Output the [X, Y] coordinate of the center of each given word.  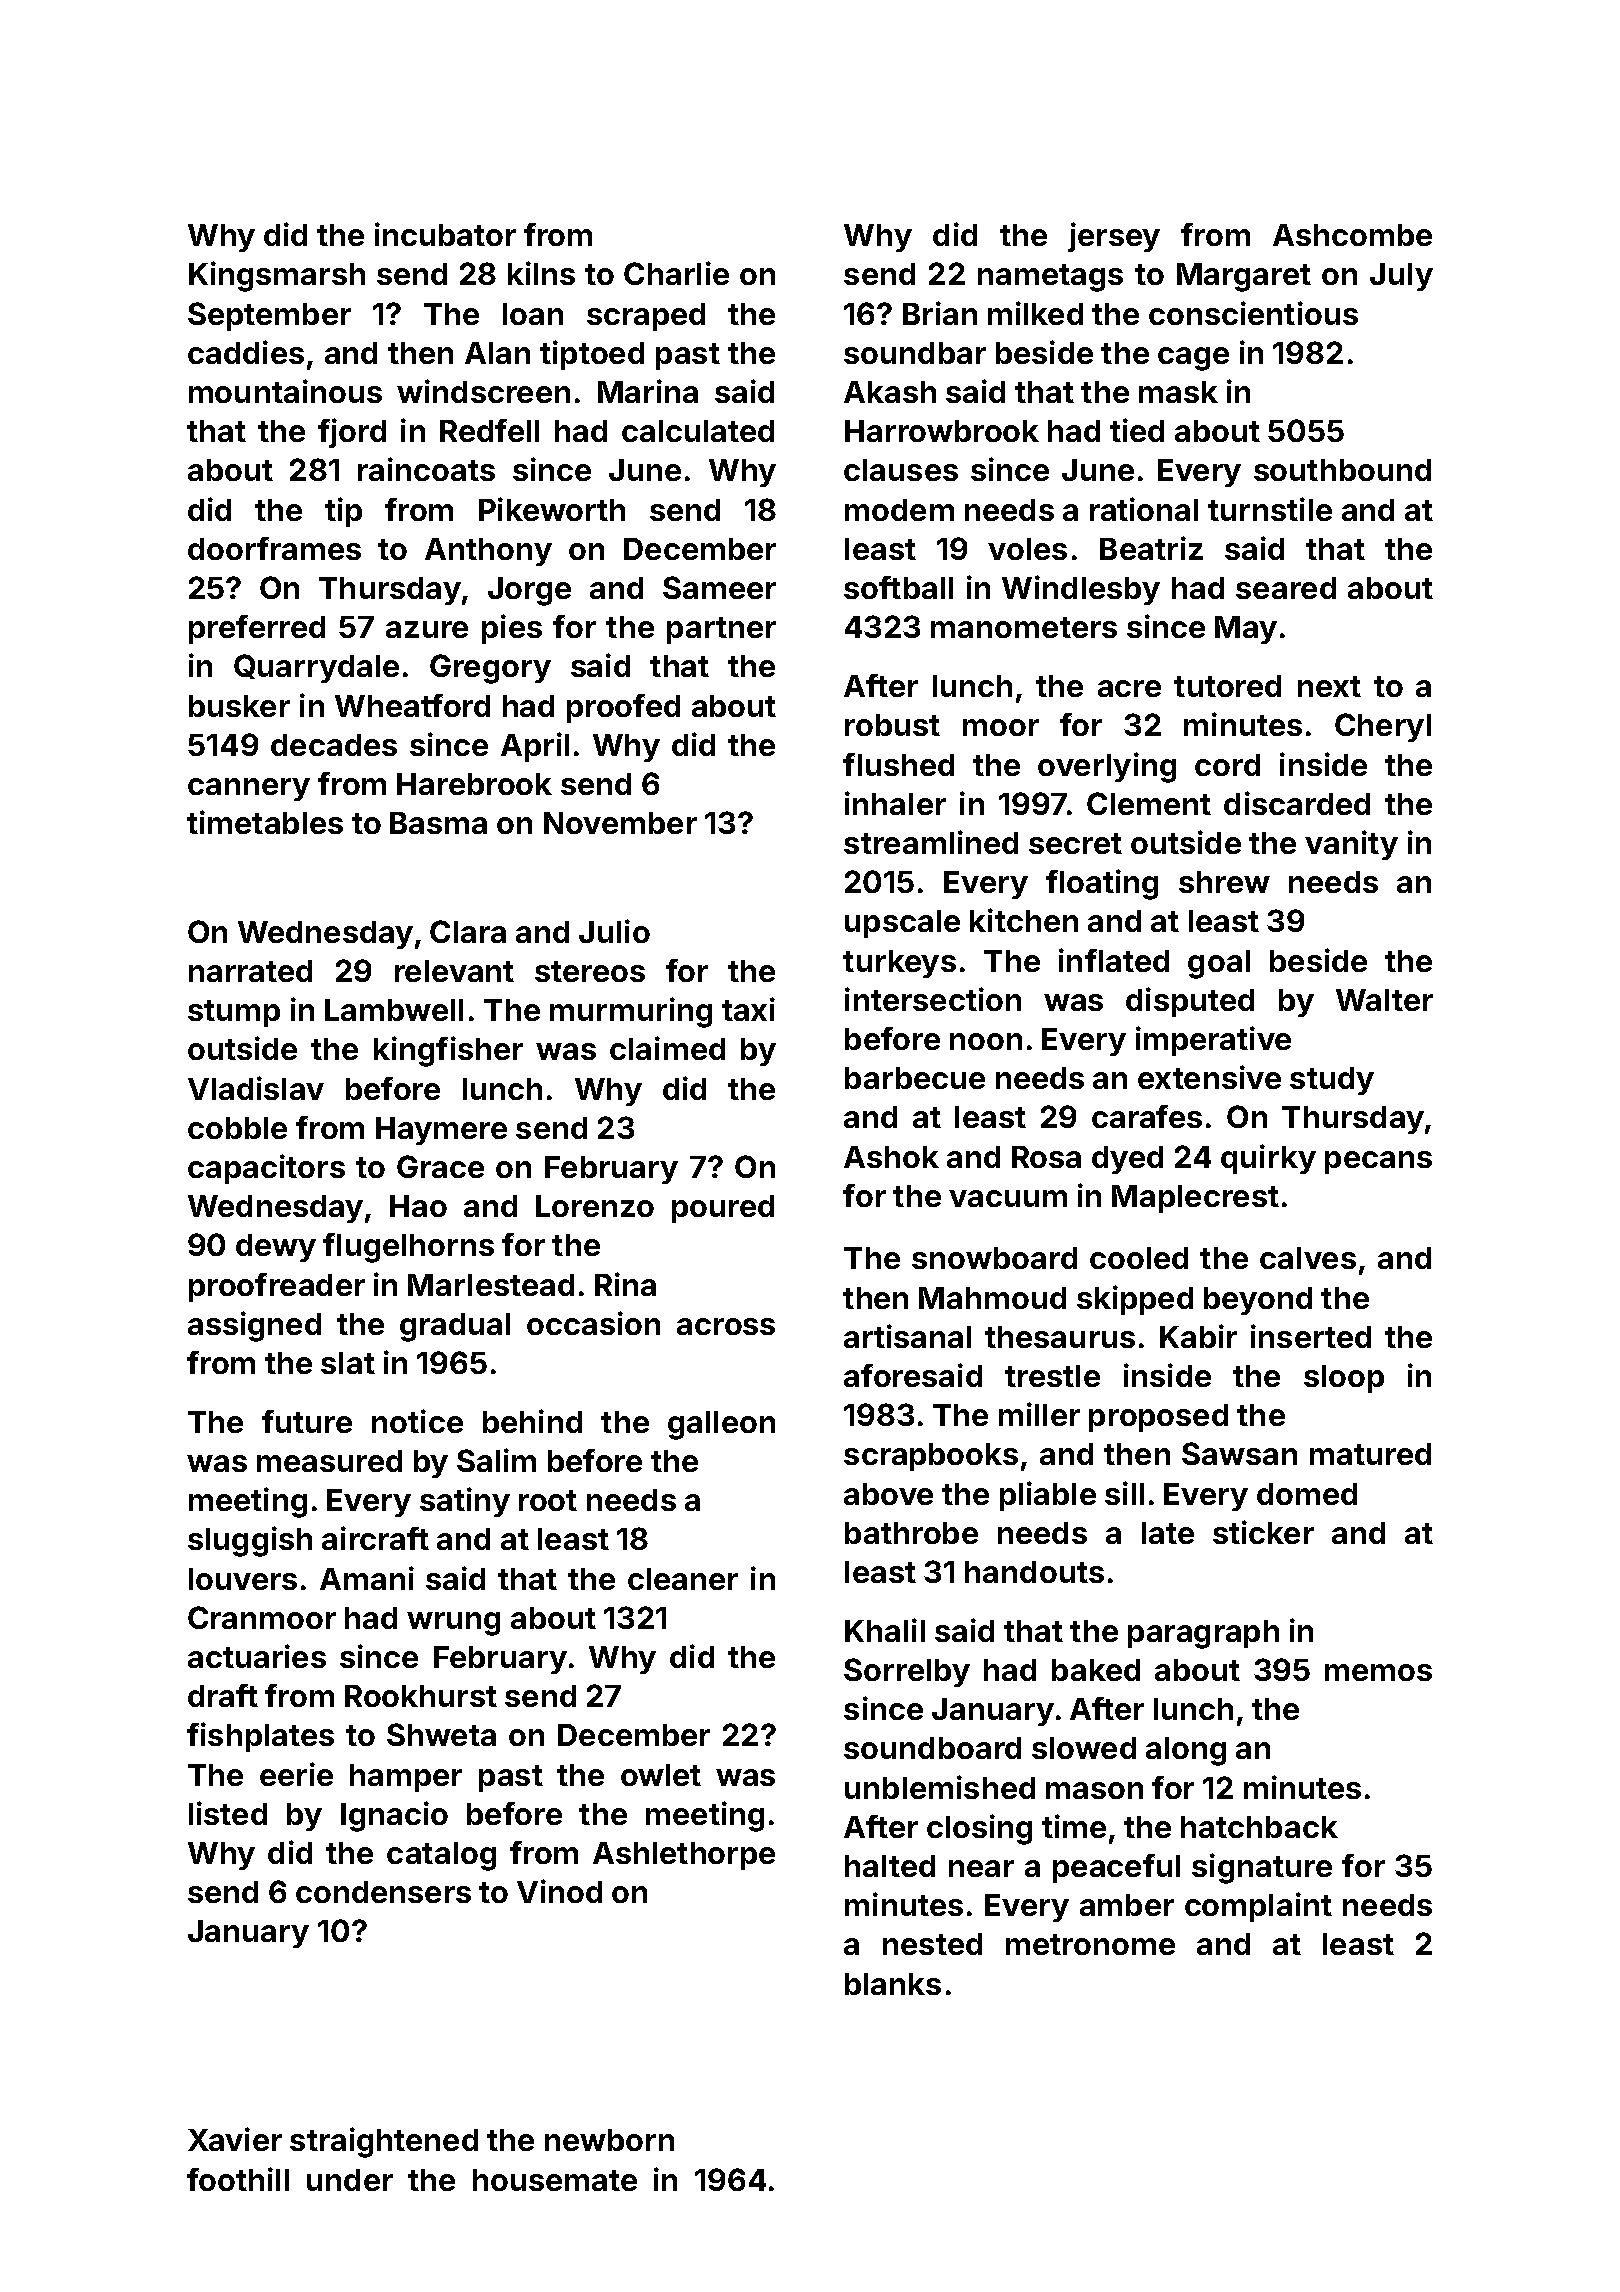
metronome [1090, 1944]
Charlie [676, 273]
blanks [893, 1984]
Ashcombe [1352, 235]
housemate [555, 2180]
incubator [445, 234]
